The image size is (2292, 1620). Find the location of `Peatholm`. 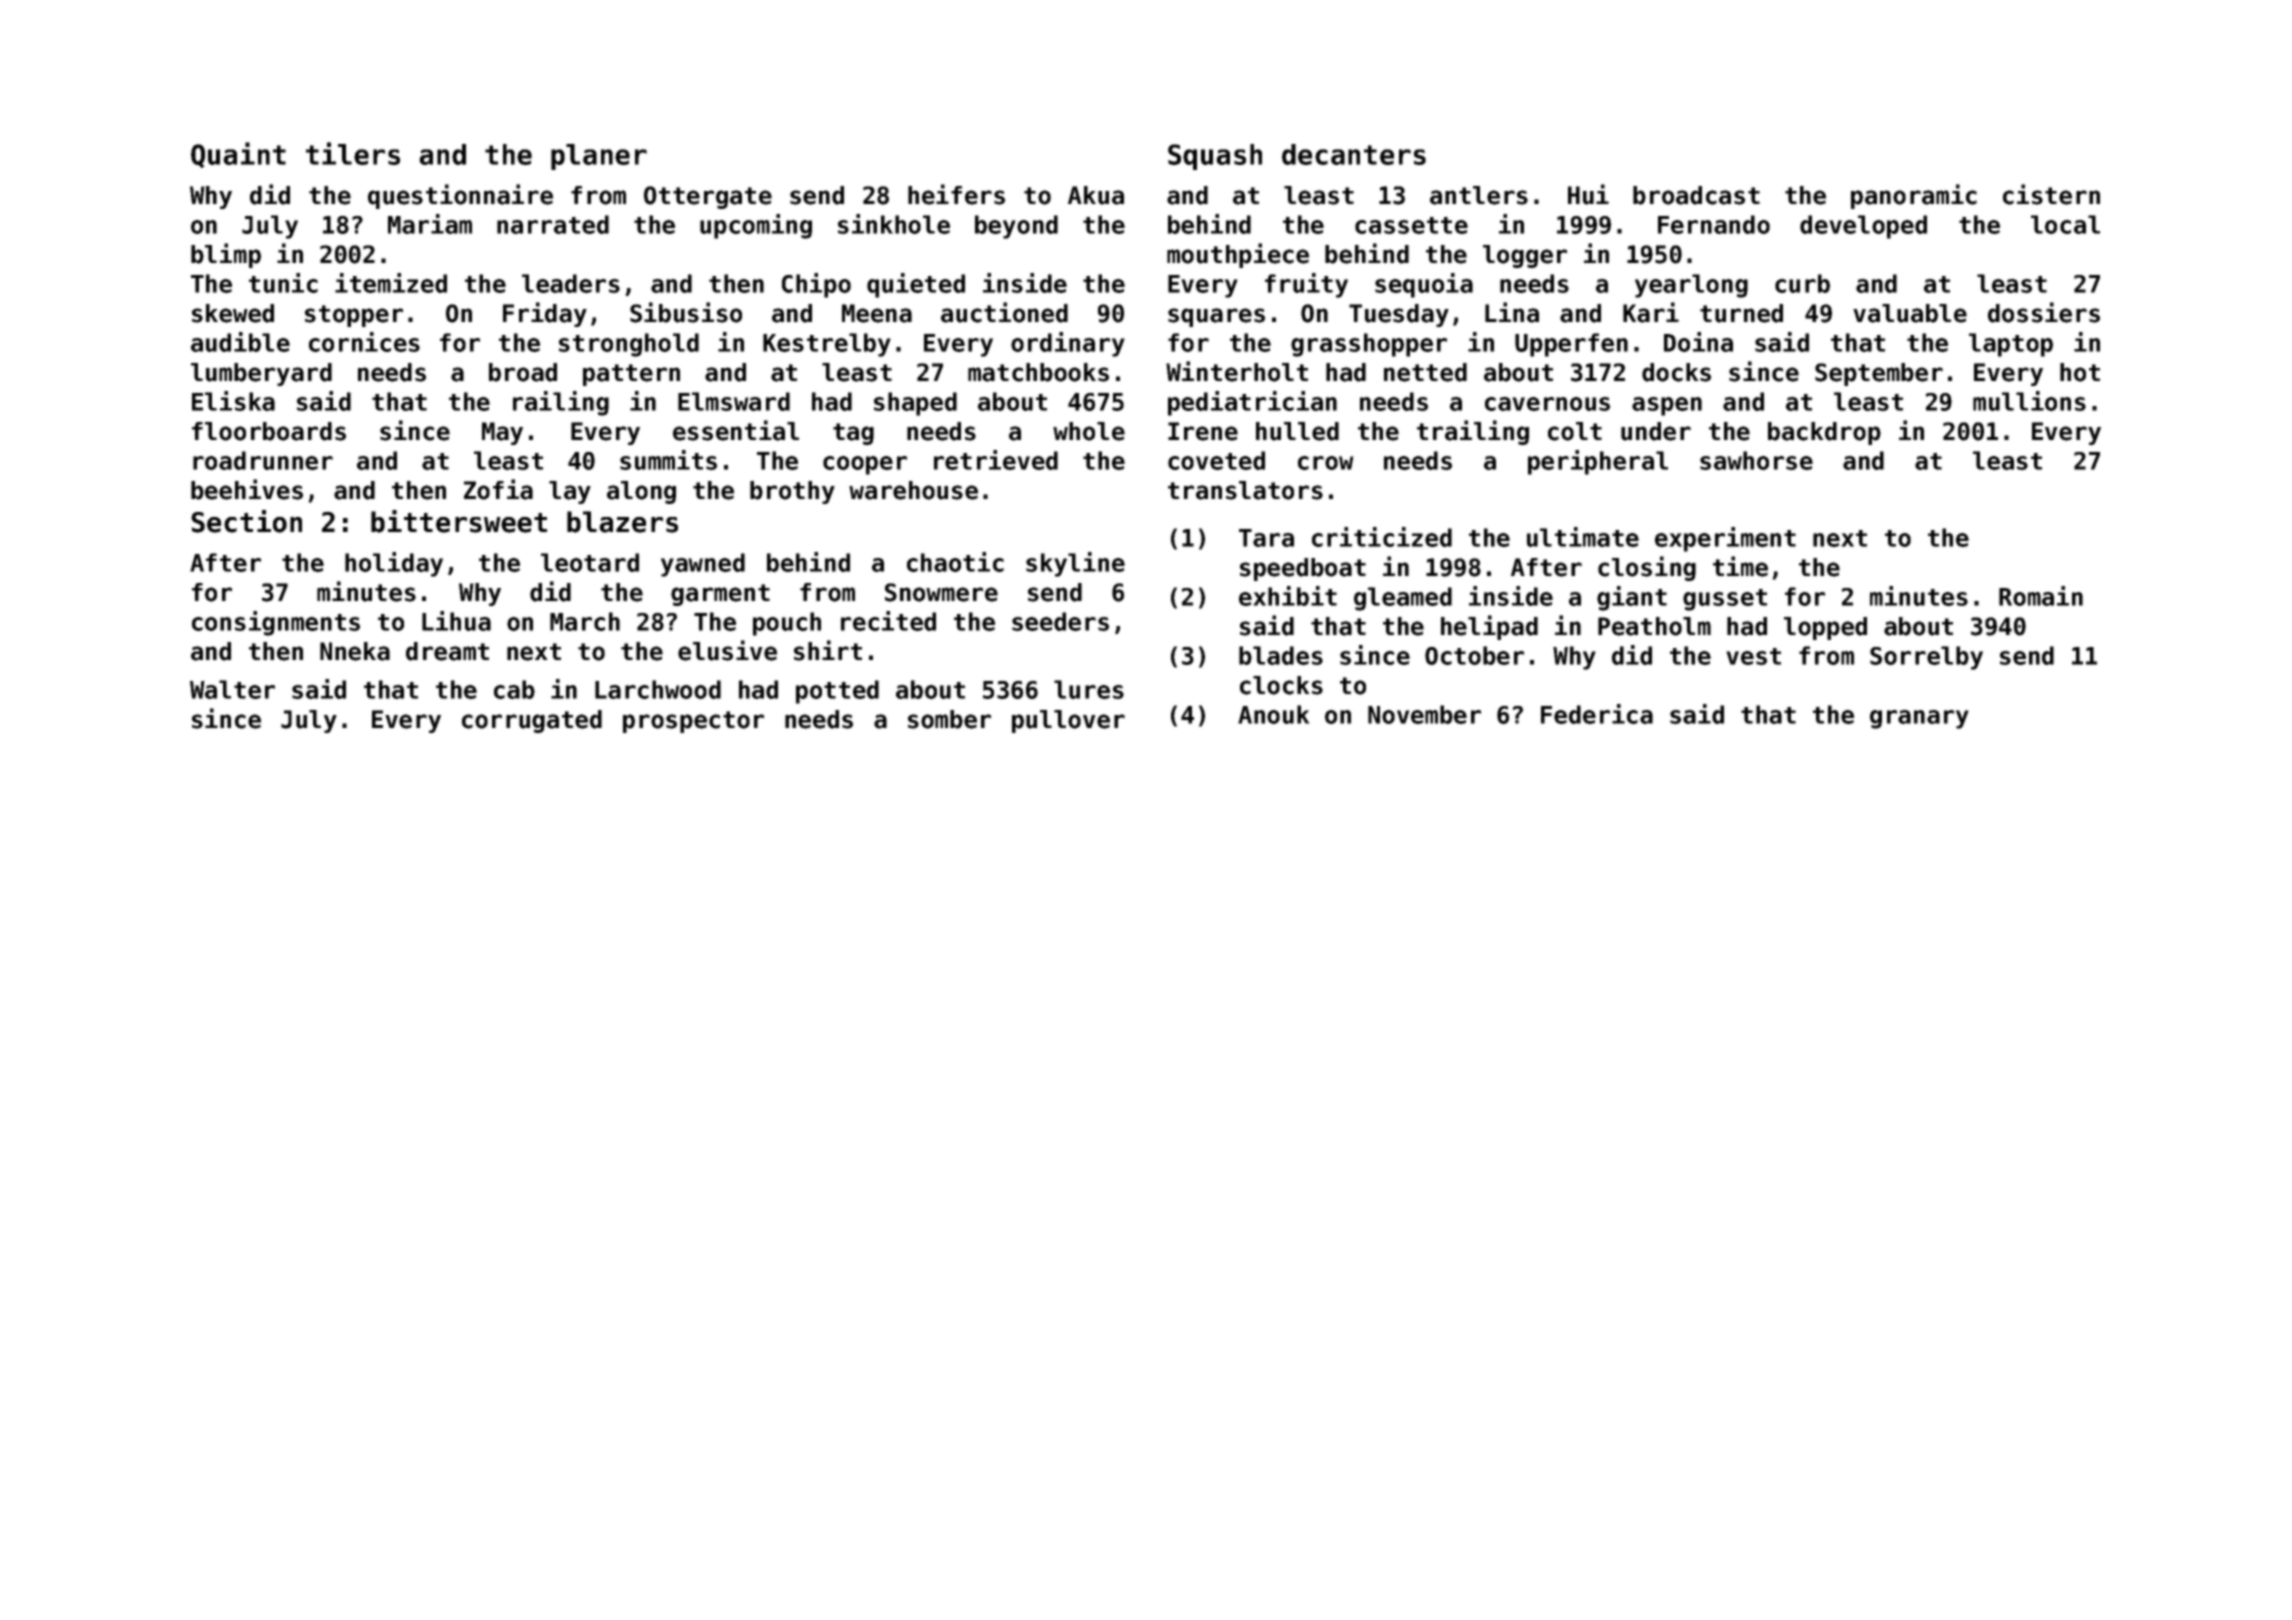

Peatholm is located at coordinates (1654, 626).
